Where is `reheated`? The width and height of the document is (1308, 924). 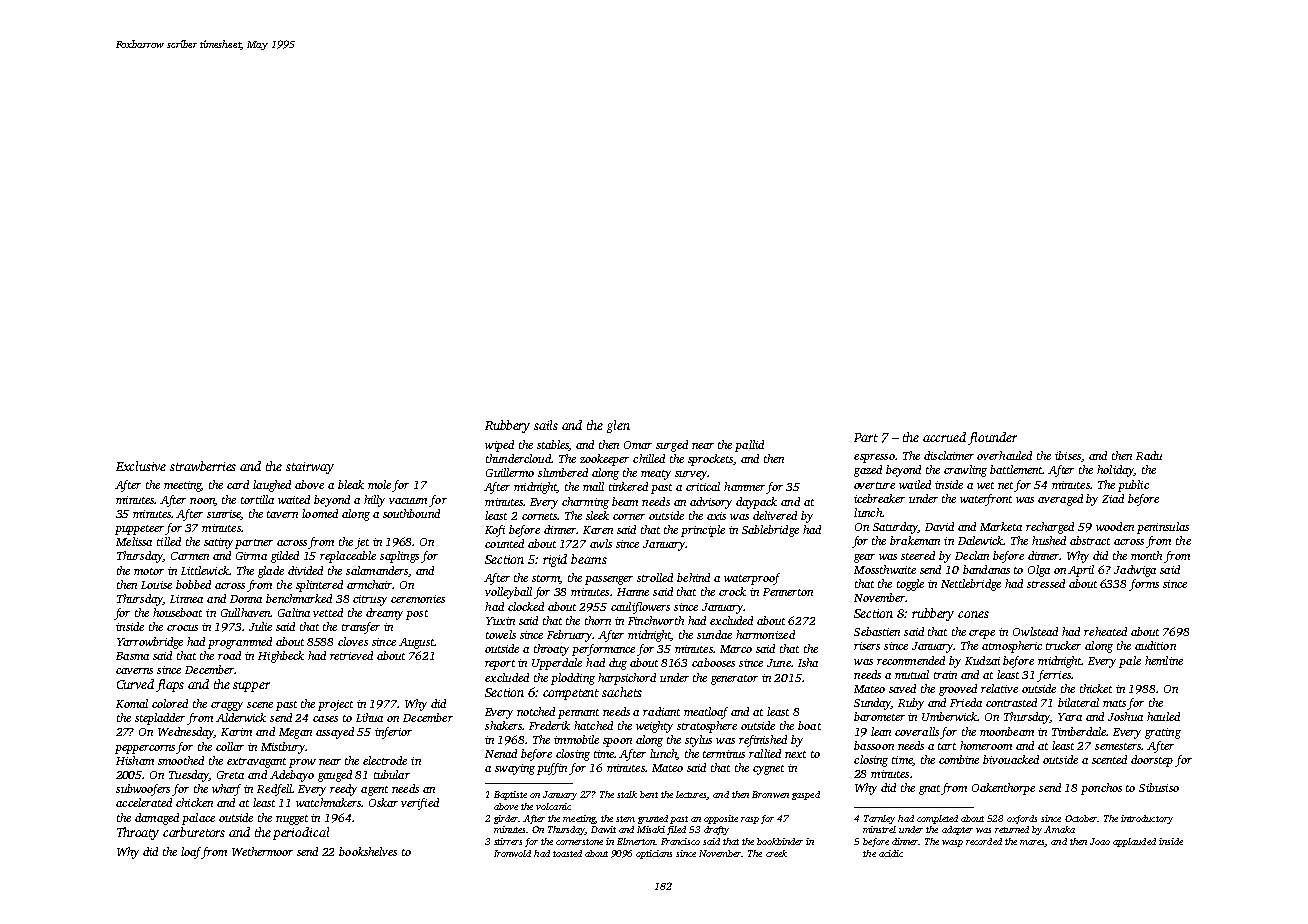 reheated is located at coordinates (1105, 631).
